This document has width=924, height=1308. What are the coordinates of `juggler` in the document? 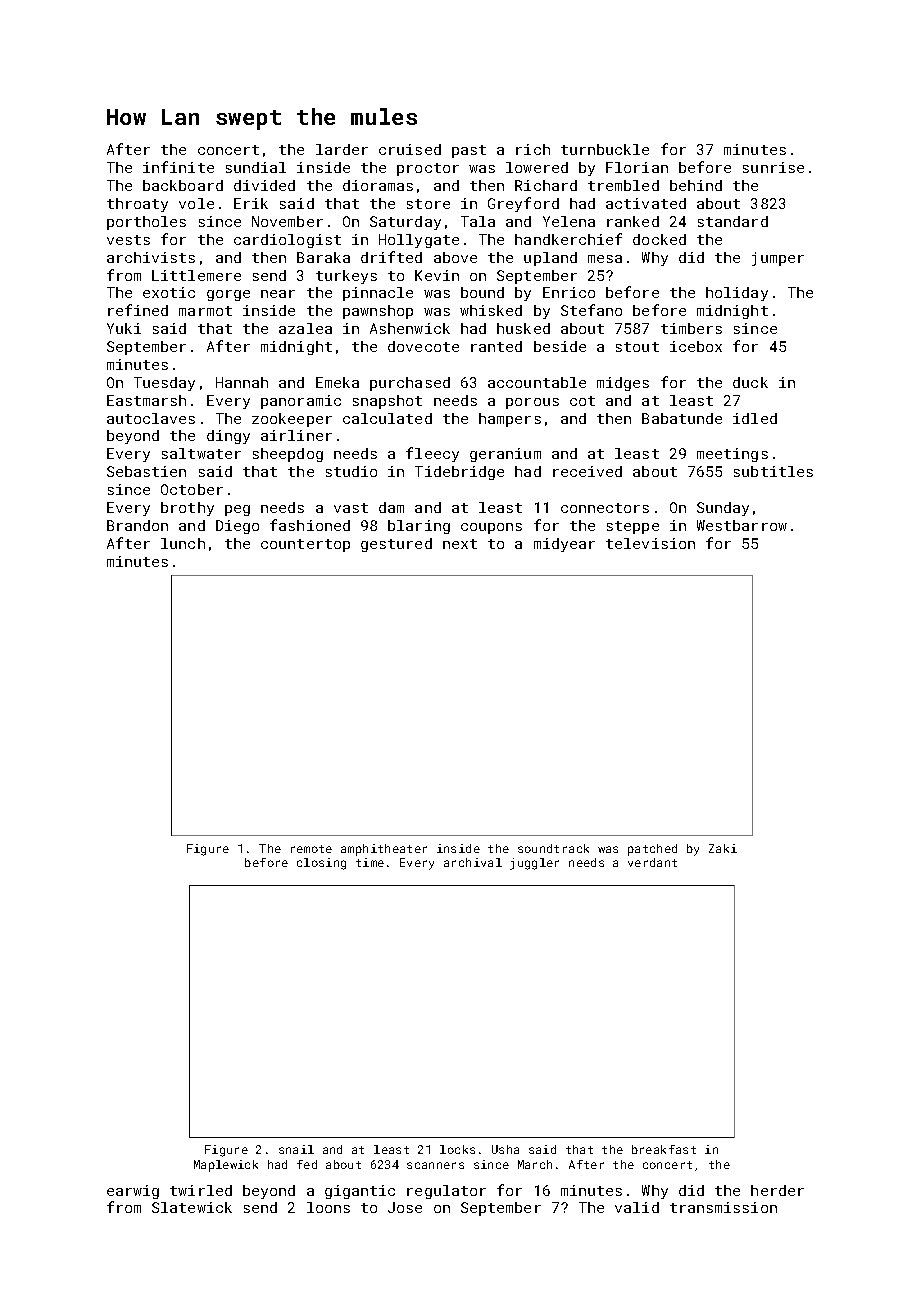 It's located at (534, 864).
